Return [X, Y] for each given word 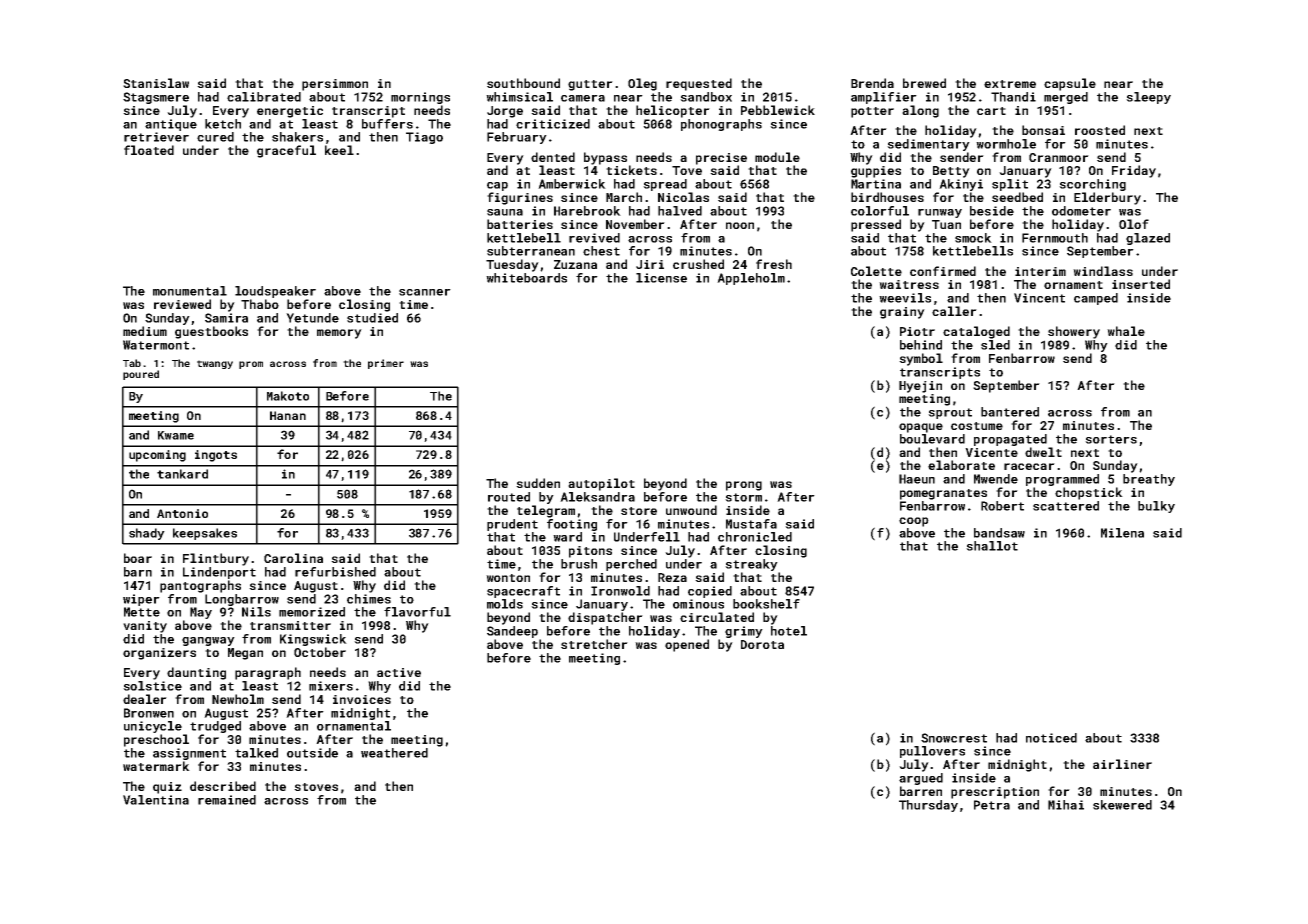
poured [141, 375]
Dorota [762, 644]
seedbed [1017, 197]
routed [509, 497]
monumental [190, 291]
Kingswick [313, 640]
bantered [1010, 412]
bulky [1156, 507]
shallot [992, 546]
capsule [1070, 84]
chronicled [755, 537]
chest [601, 251]
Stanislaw [156, 83]
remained [227, 800]
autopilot [601, 484]
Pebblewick [778, 110]
